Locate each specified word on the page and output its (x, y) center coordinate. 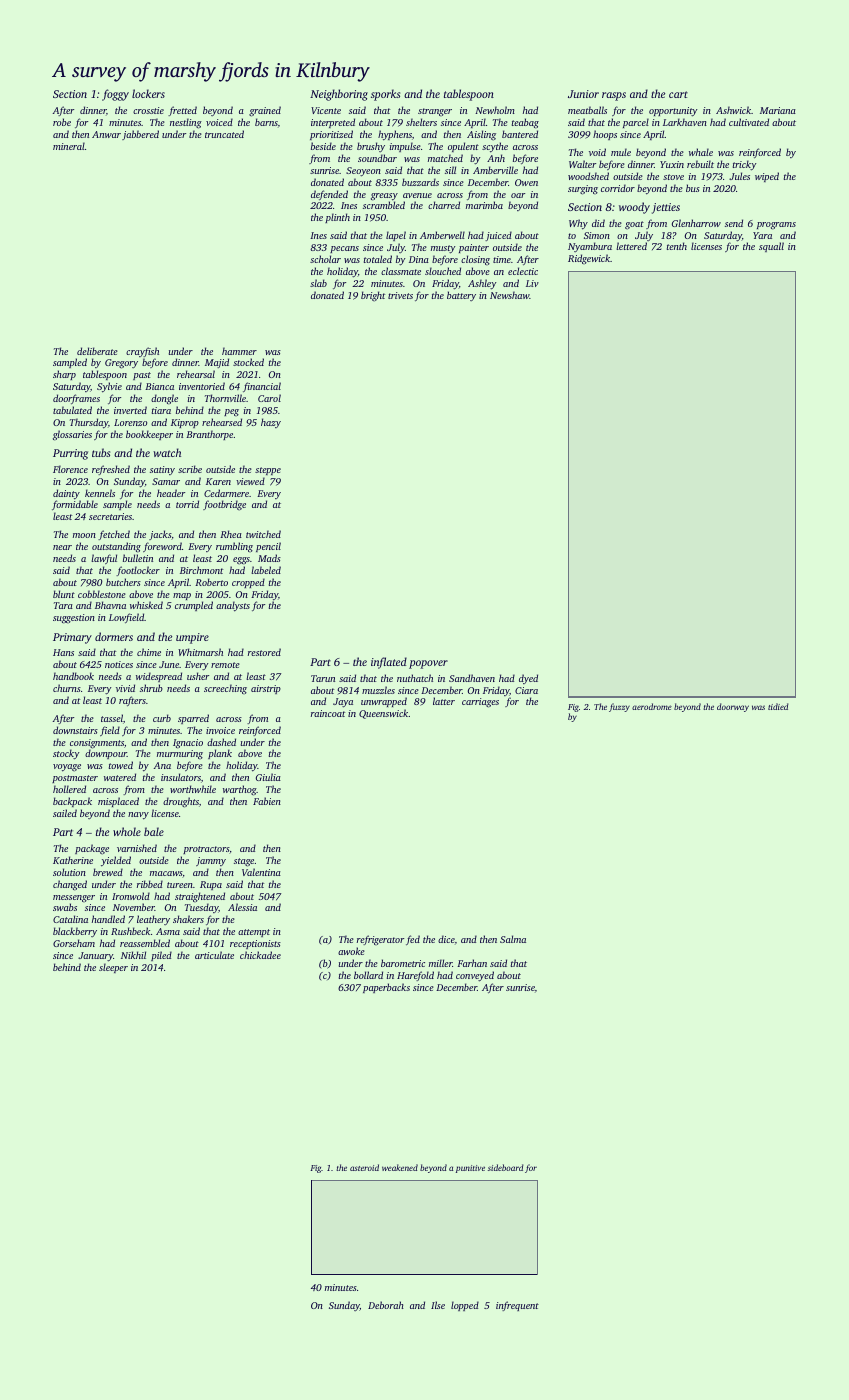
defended (329, 195)
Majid (217, 363)
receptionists (255, 944)
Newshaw (510, 295)
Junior (583, 94)
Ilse (438, 1305)
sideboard (506, 1167)
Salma (513, 939)
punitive (470, 1169)
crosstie (148, 110)
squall (771, 247)
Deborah (386, 1305)
